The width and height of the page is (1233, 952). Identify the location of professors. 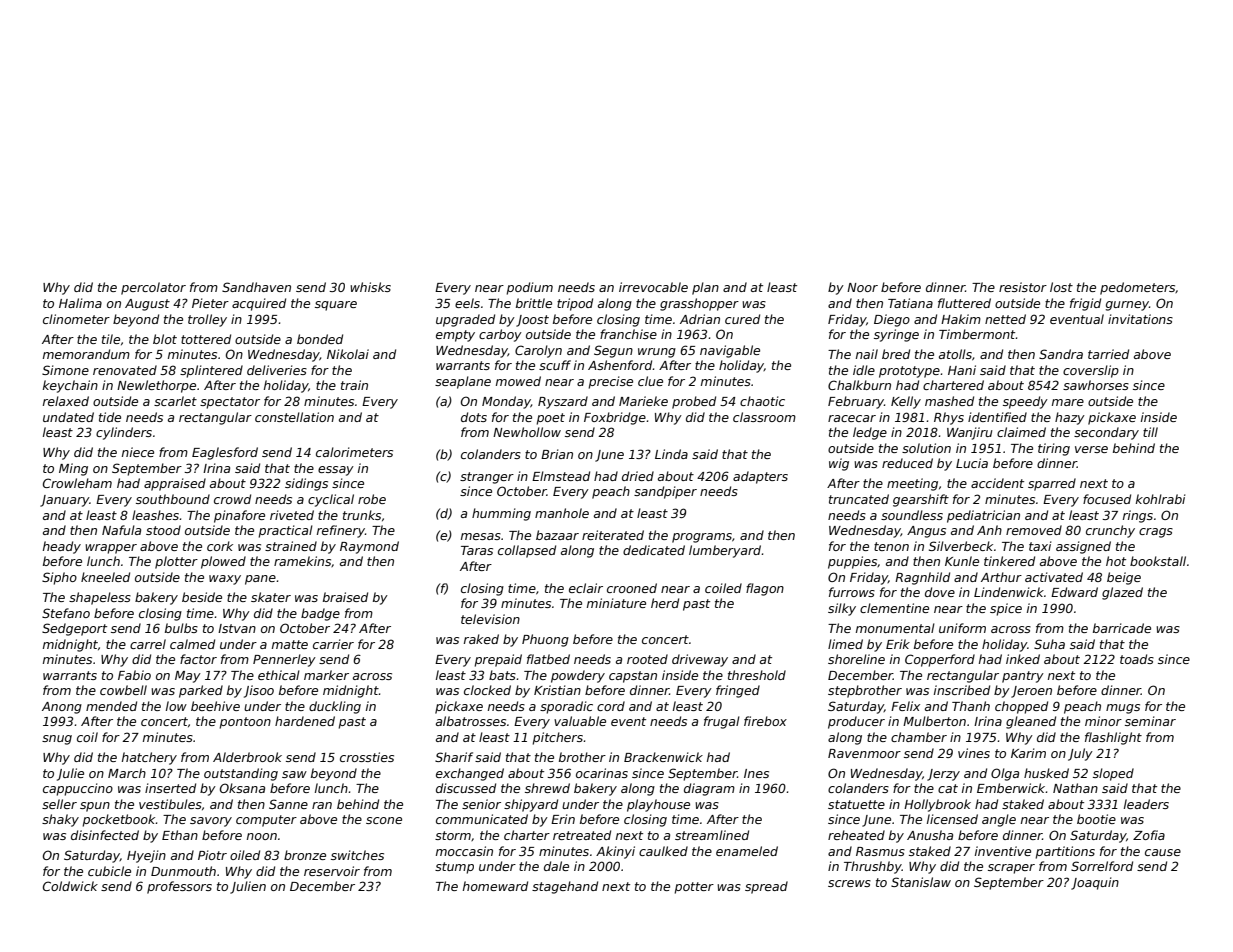
(179, 887).
